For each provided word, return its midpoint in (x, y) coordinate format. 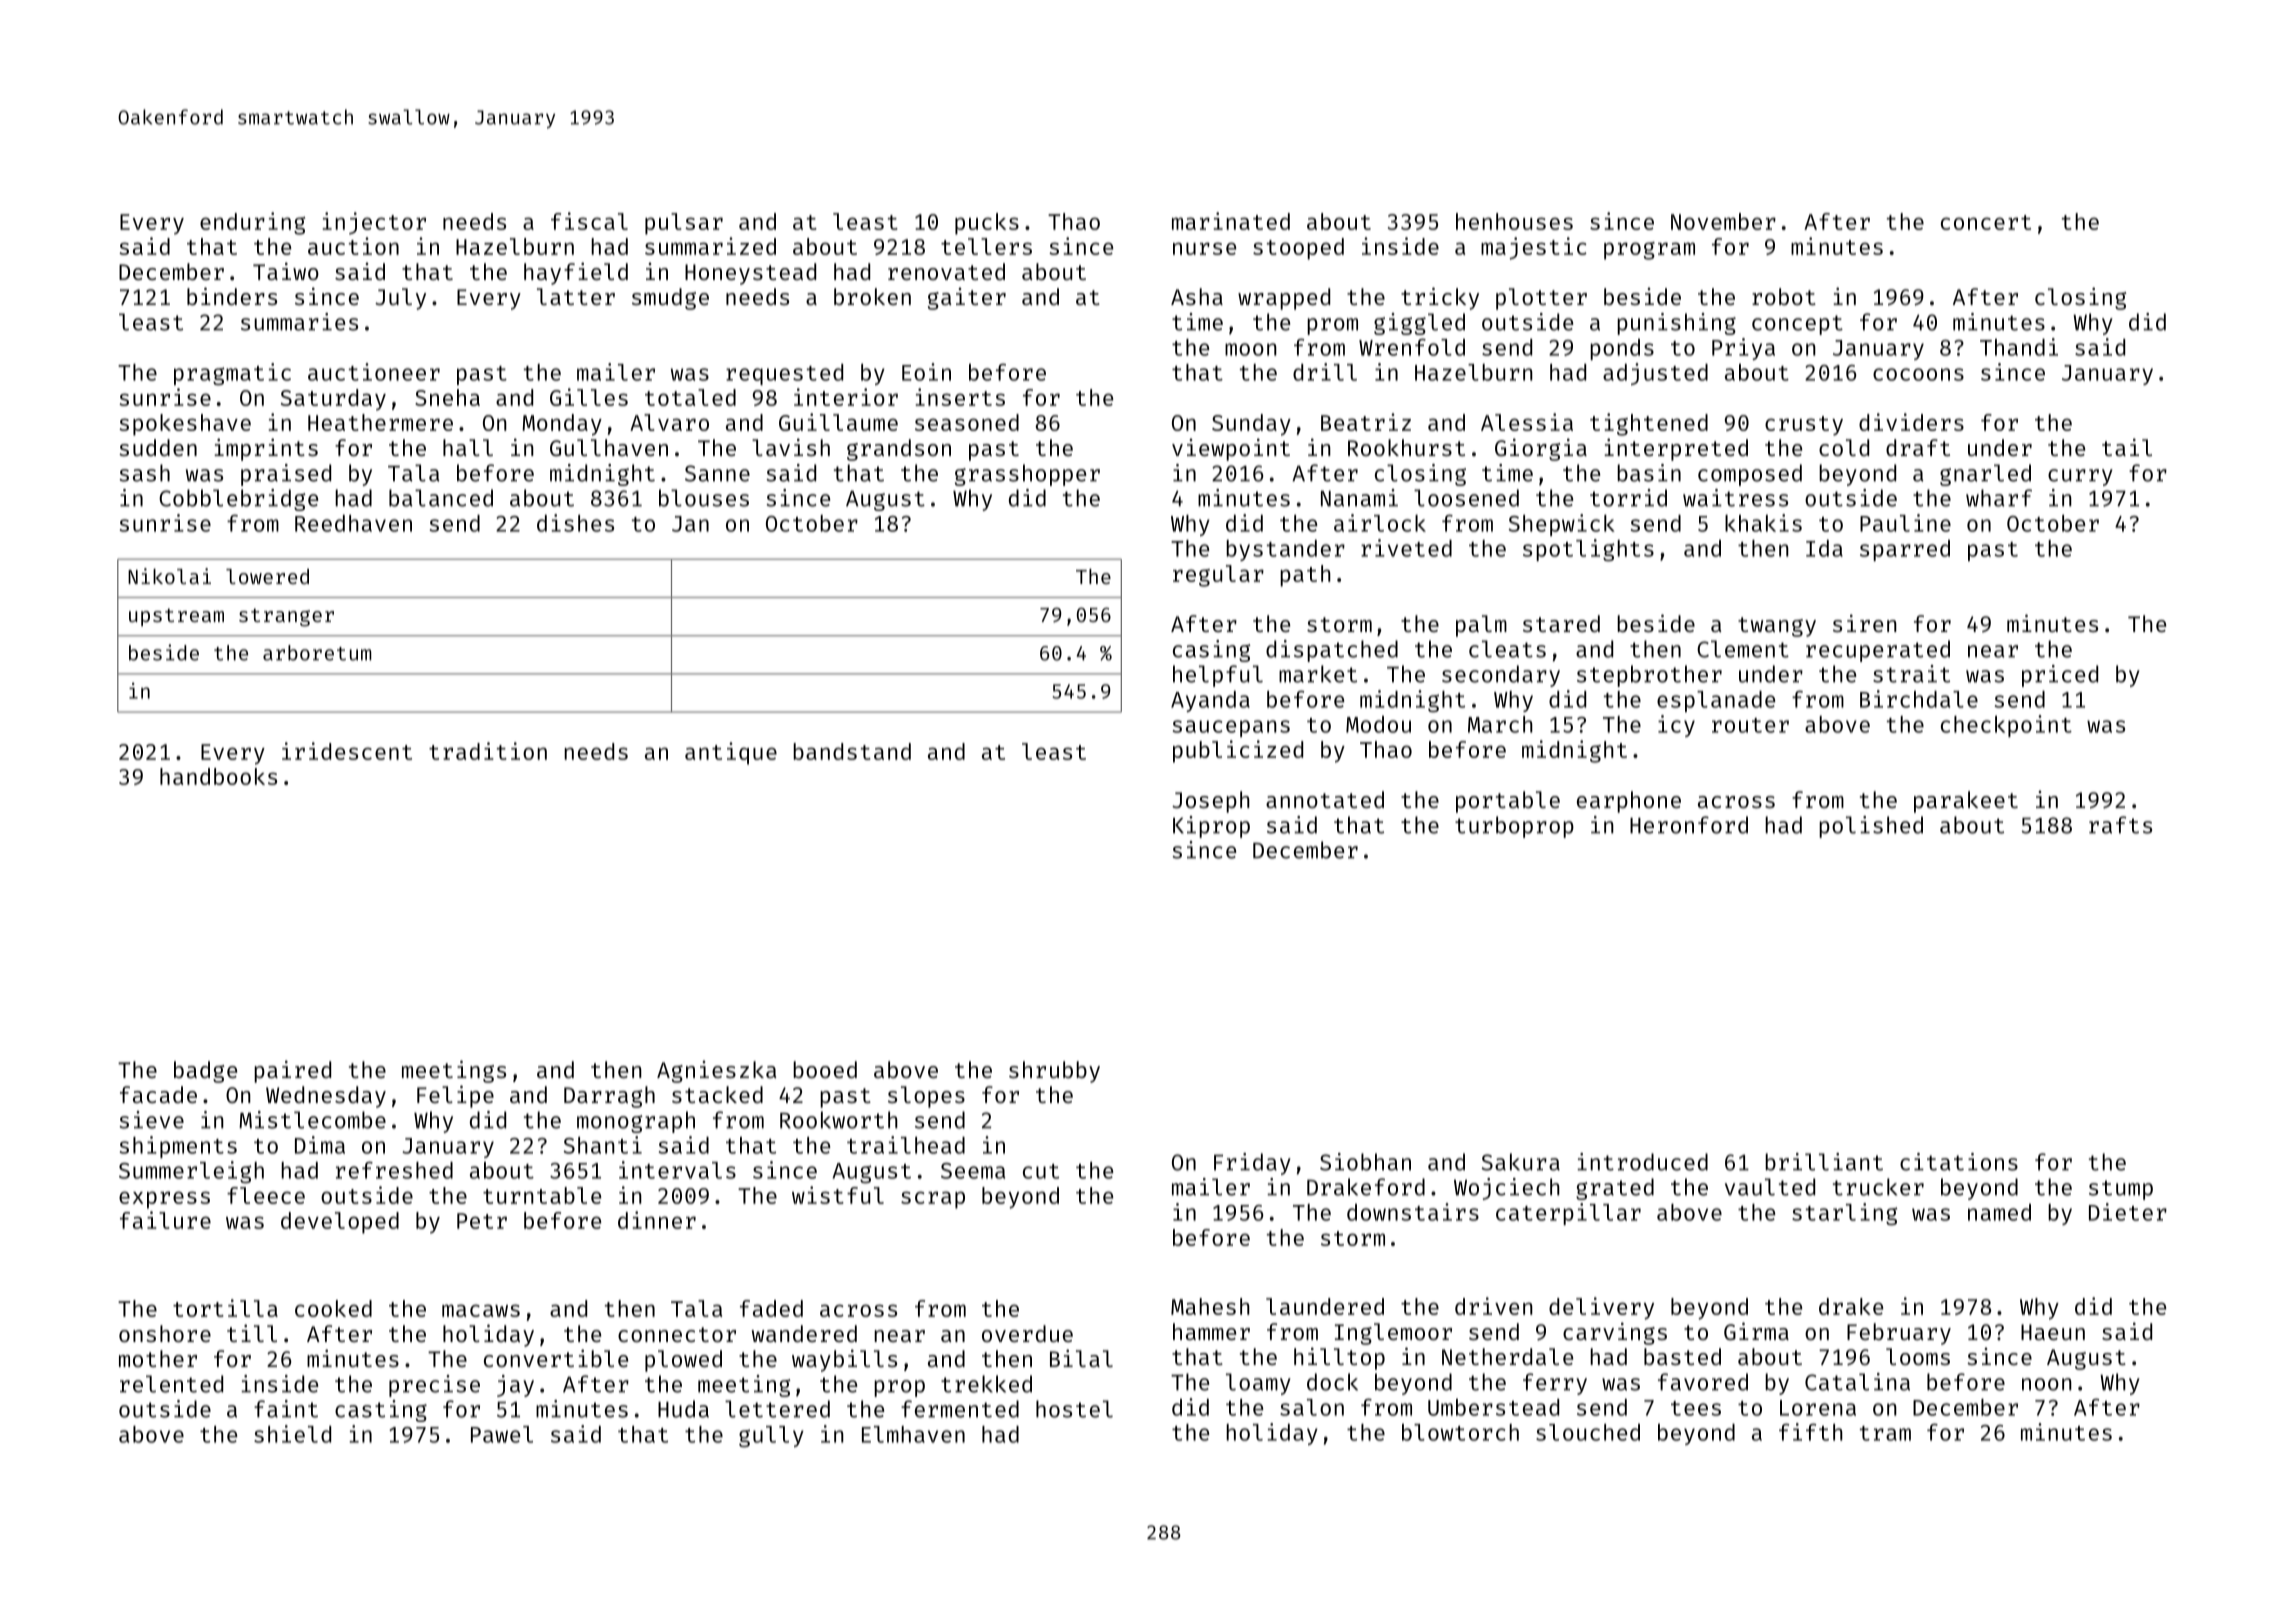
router (1750, 725)
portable (1508, 802)
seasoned (967, 422)
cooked (333, 1308)
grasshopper (1027, 475)
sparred (1905, 550)
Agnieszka (716, 1072)
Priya (1743, 349)
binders (232, 296)
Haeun (2053, 1332)
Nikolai (169, 576)
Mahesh (1210, 1306)
